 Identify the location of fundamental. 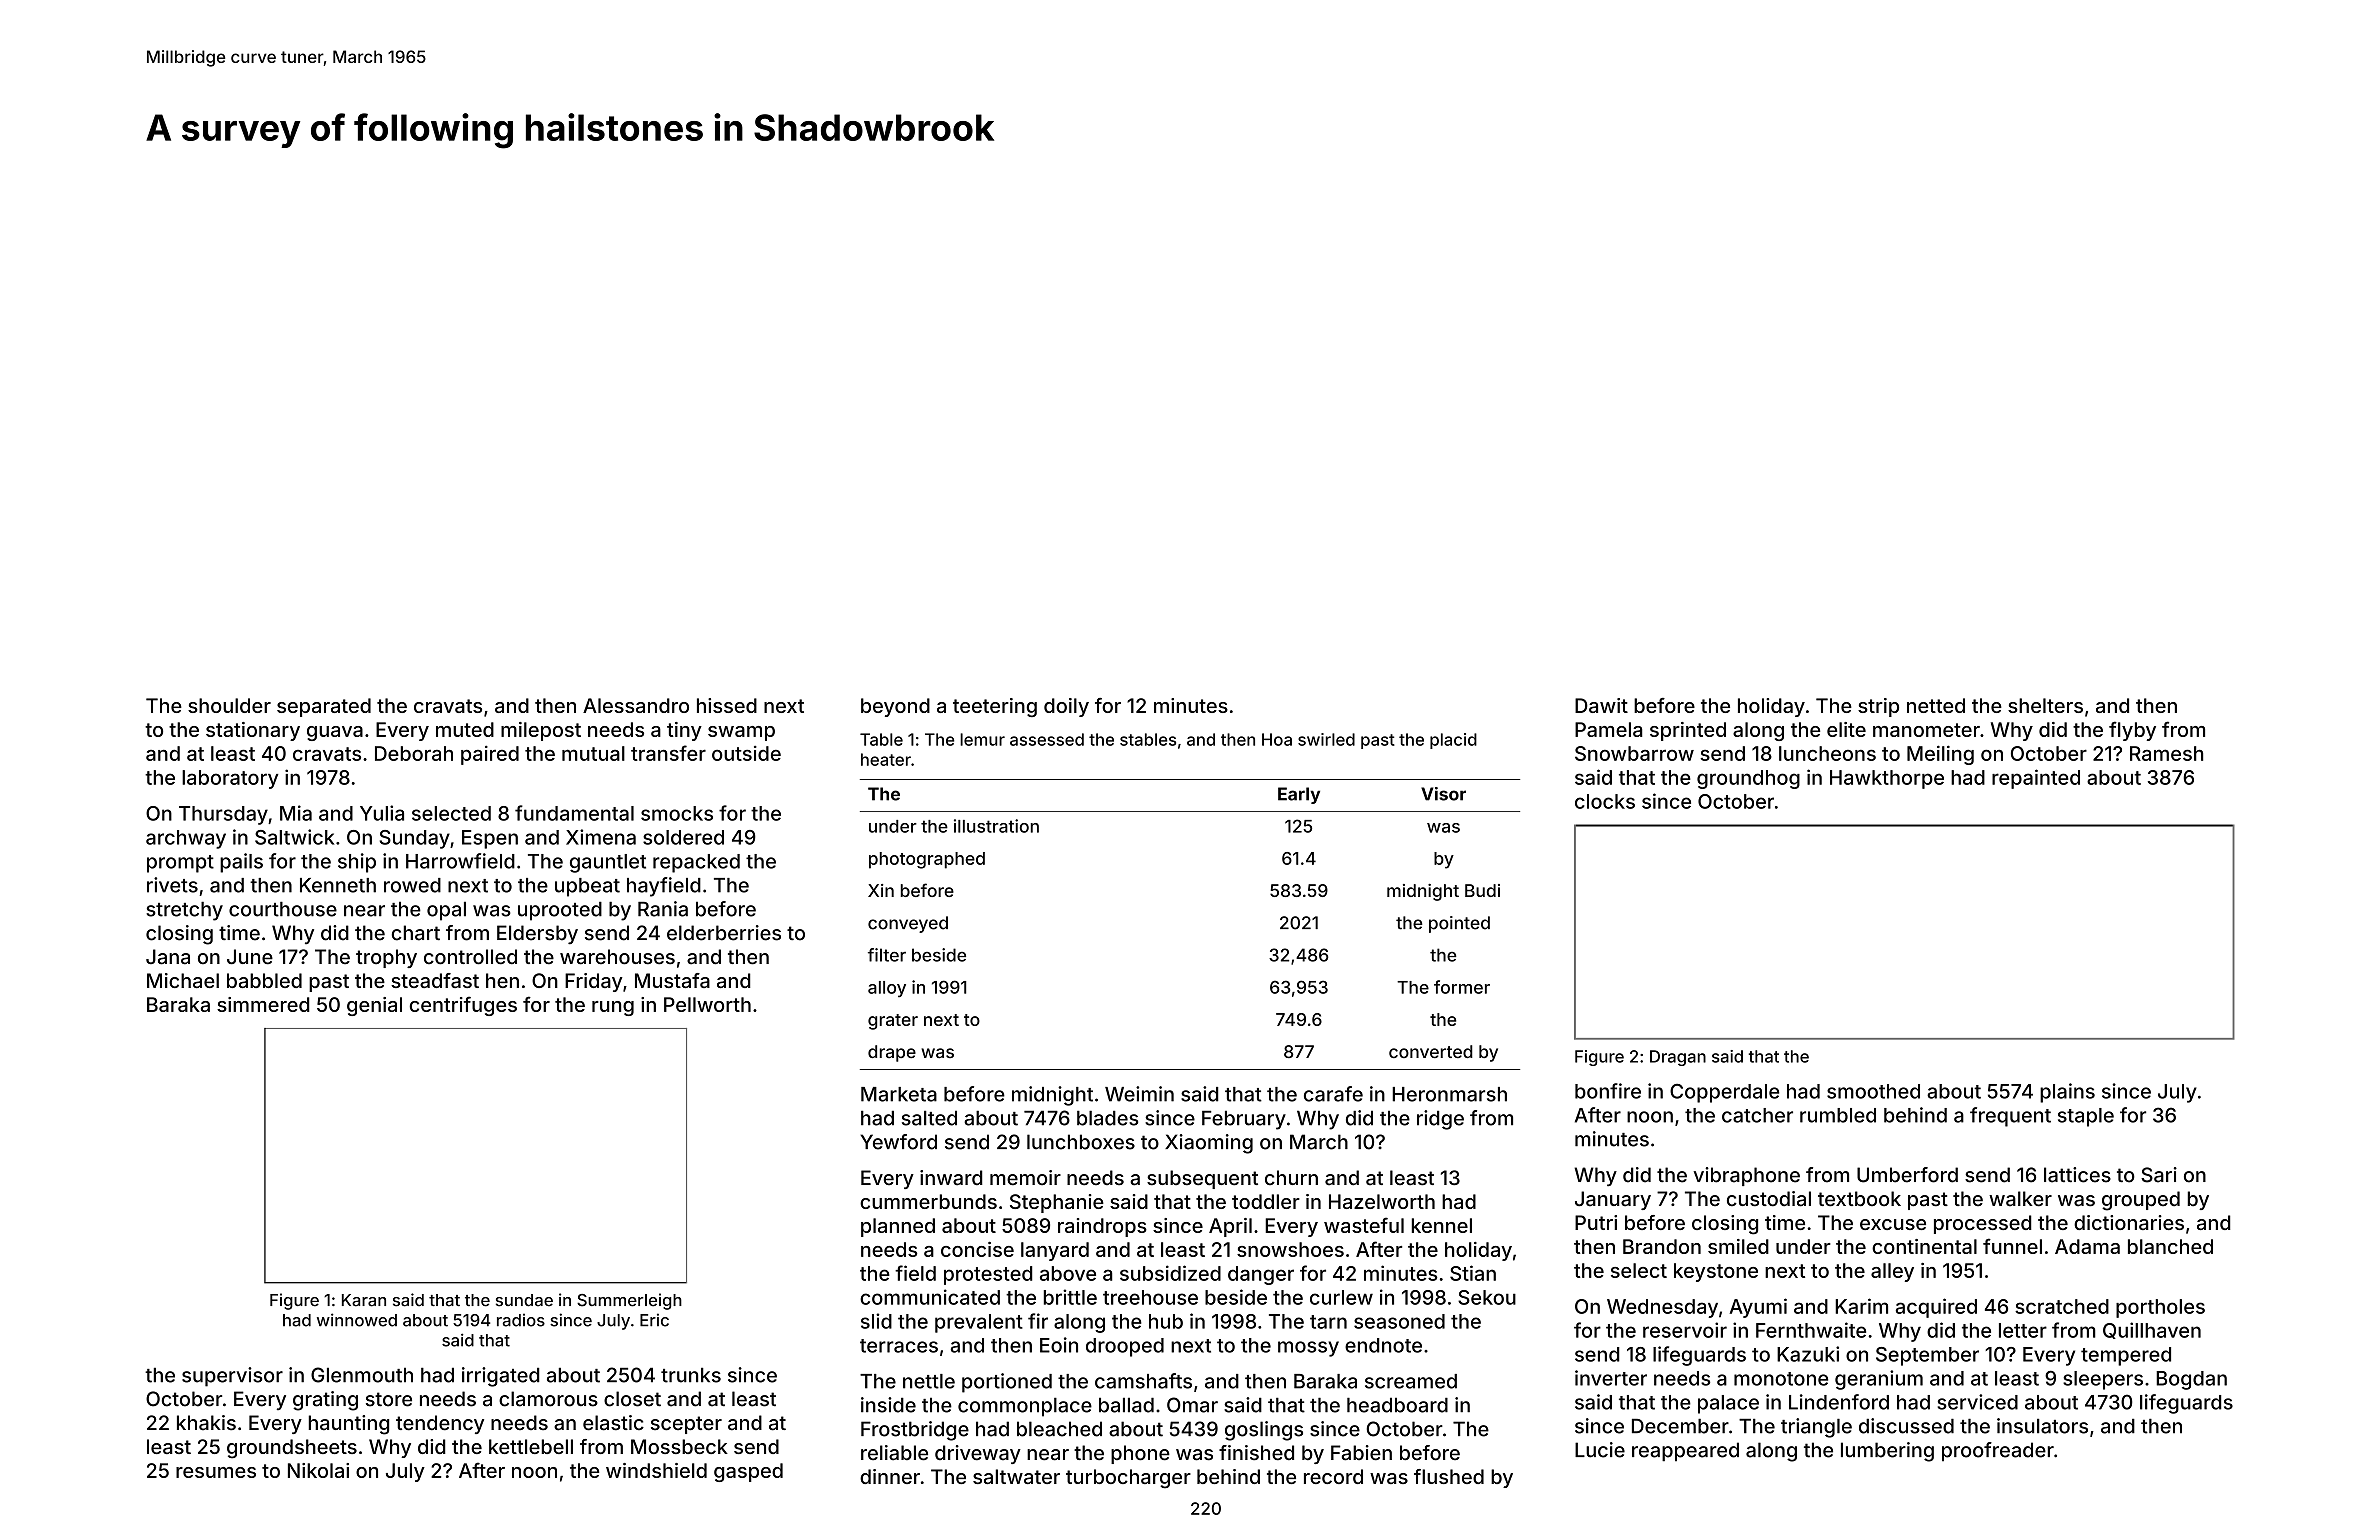
(574, 813).
